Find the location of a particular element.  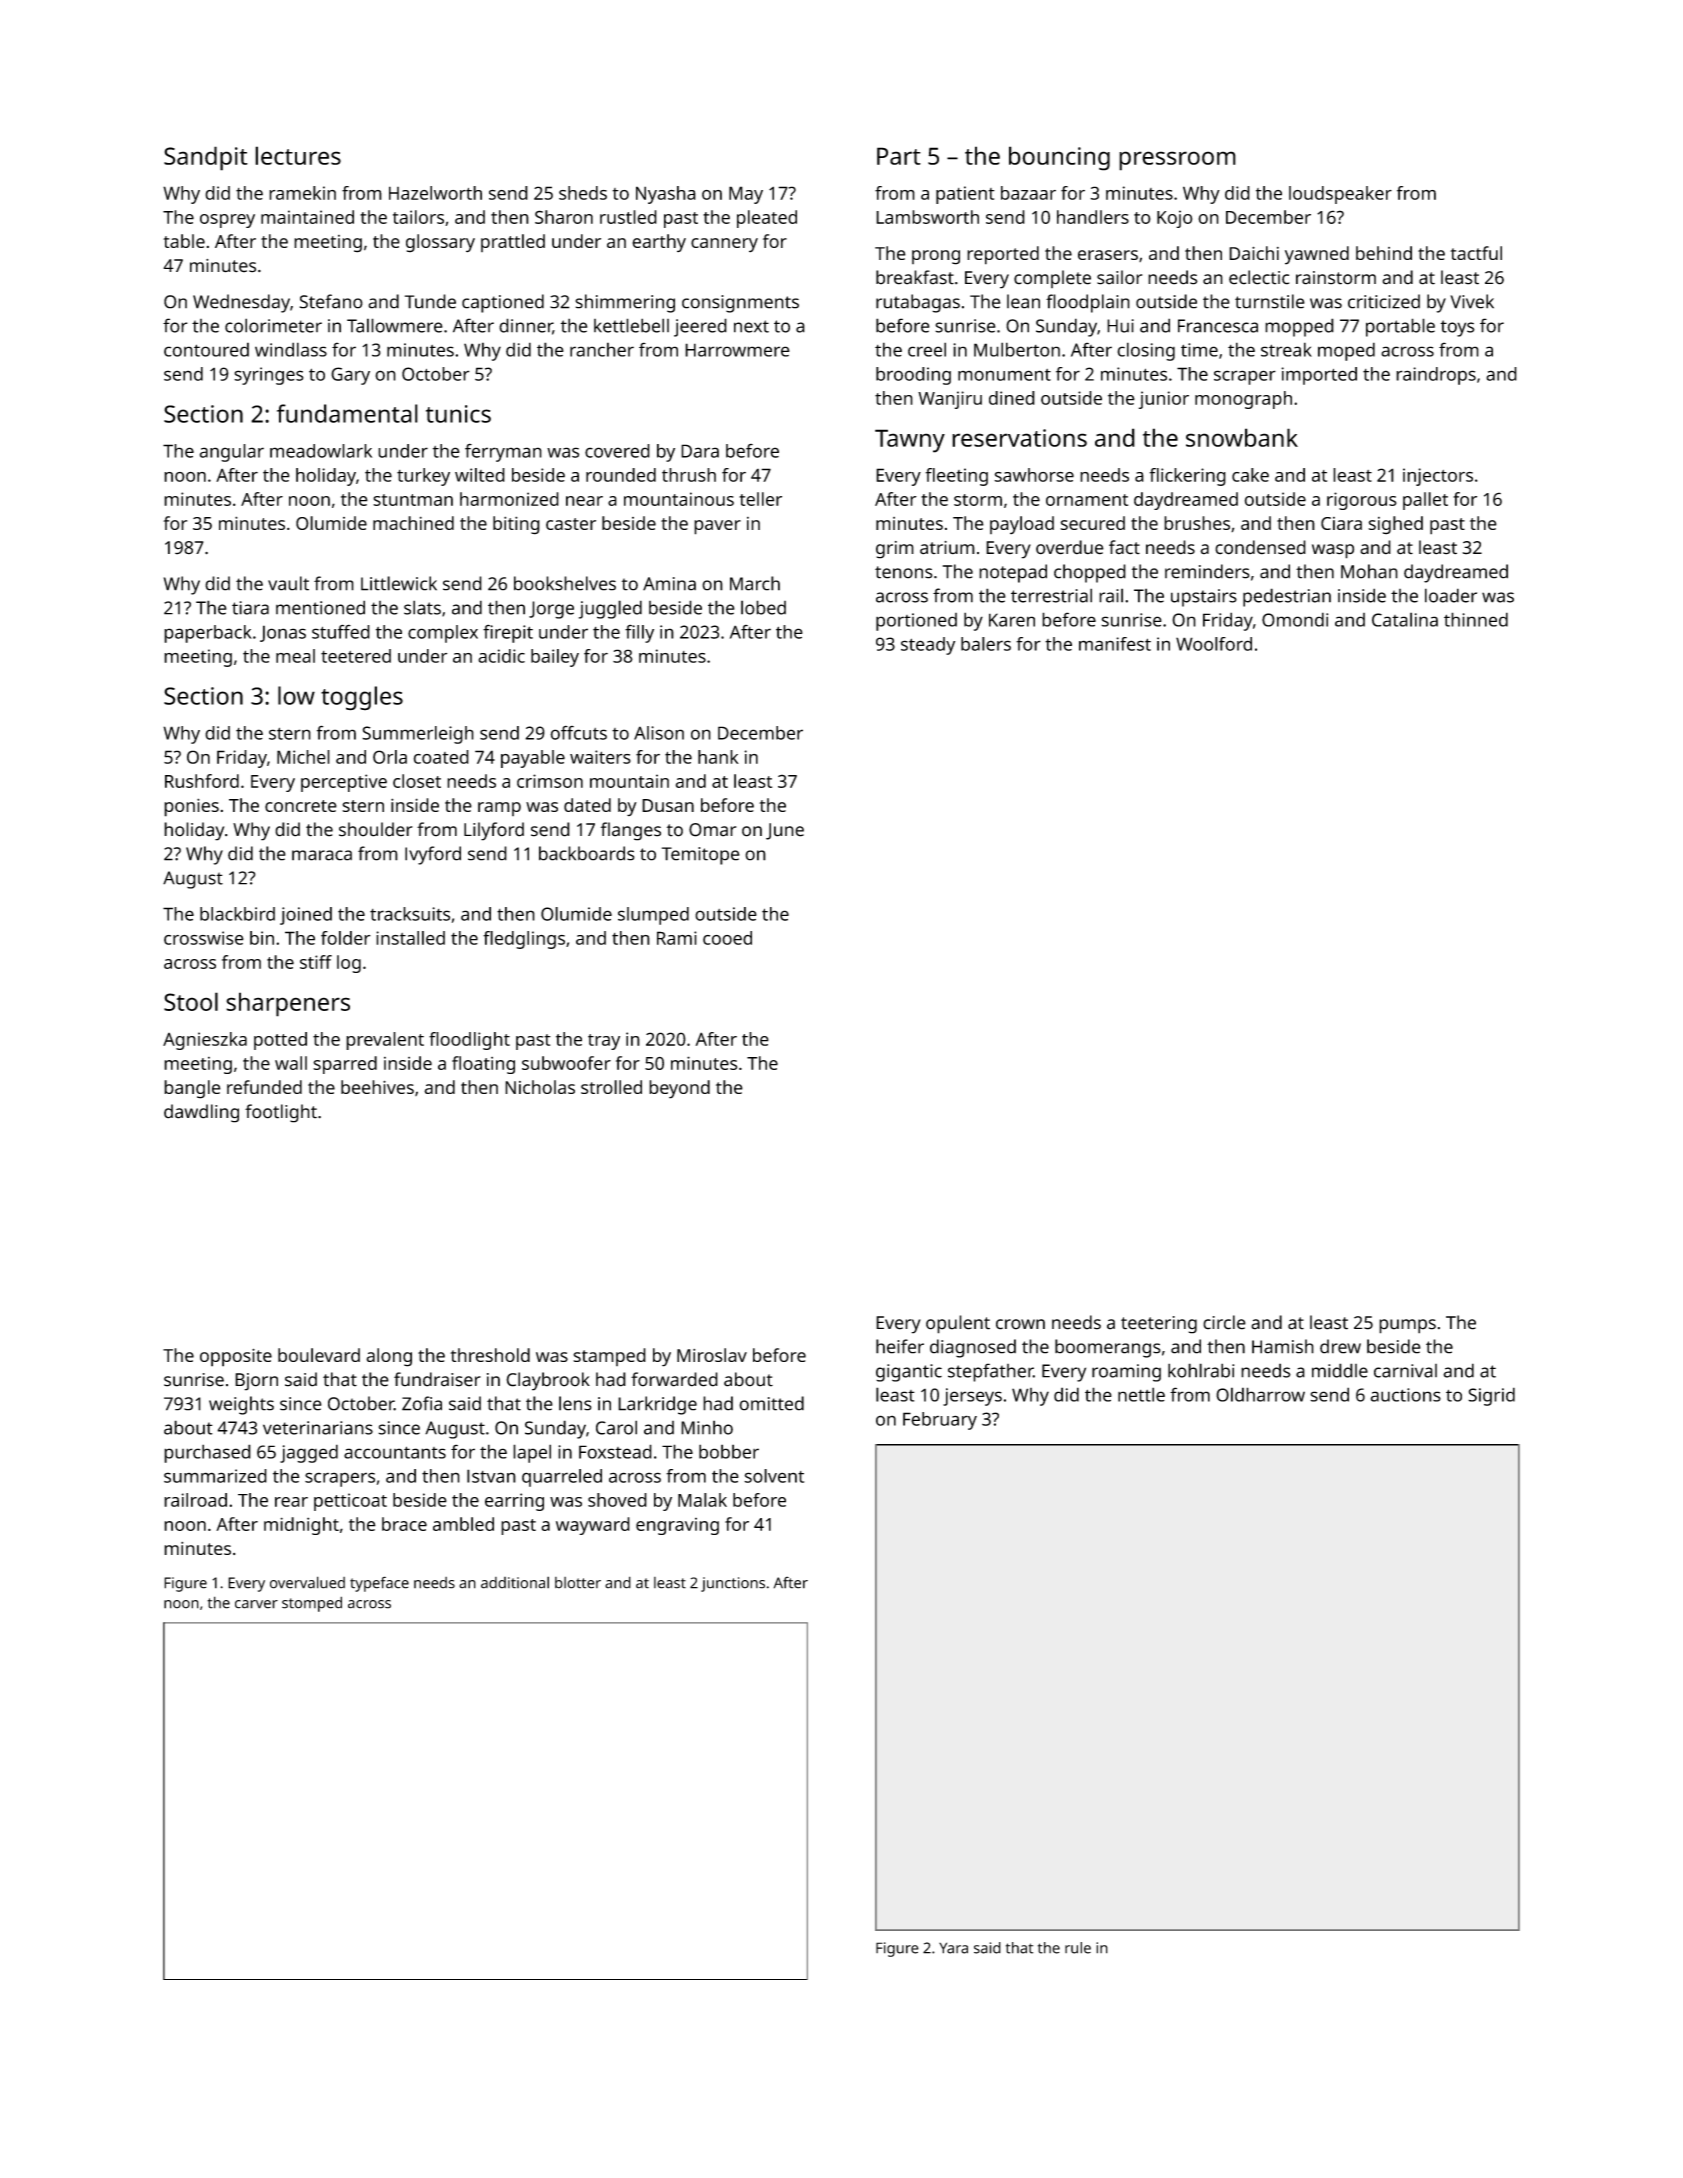

rigorous is located at coordinates (1362, 501).
